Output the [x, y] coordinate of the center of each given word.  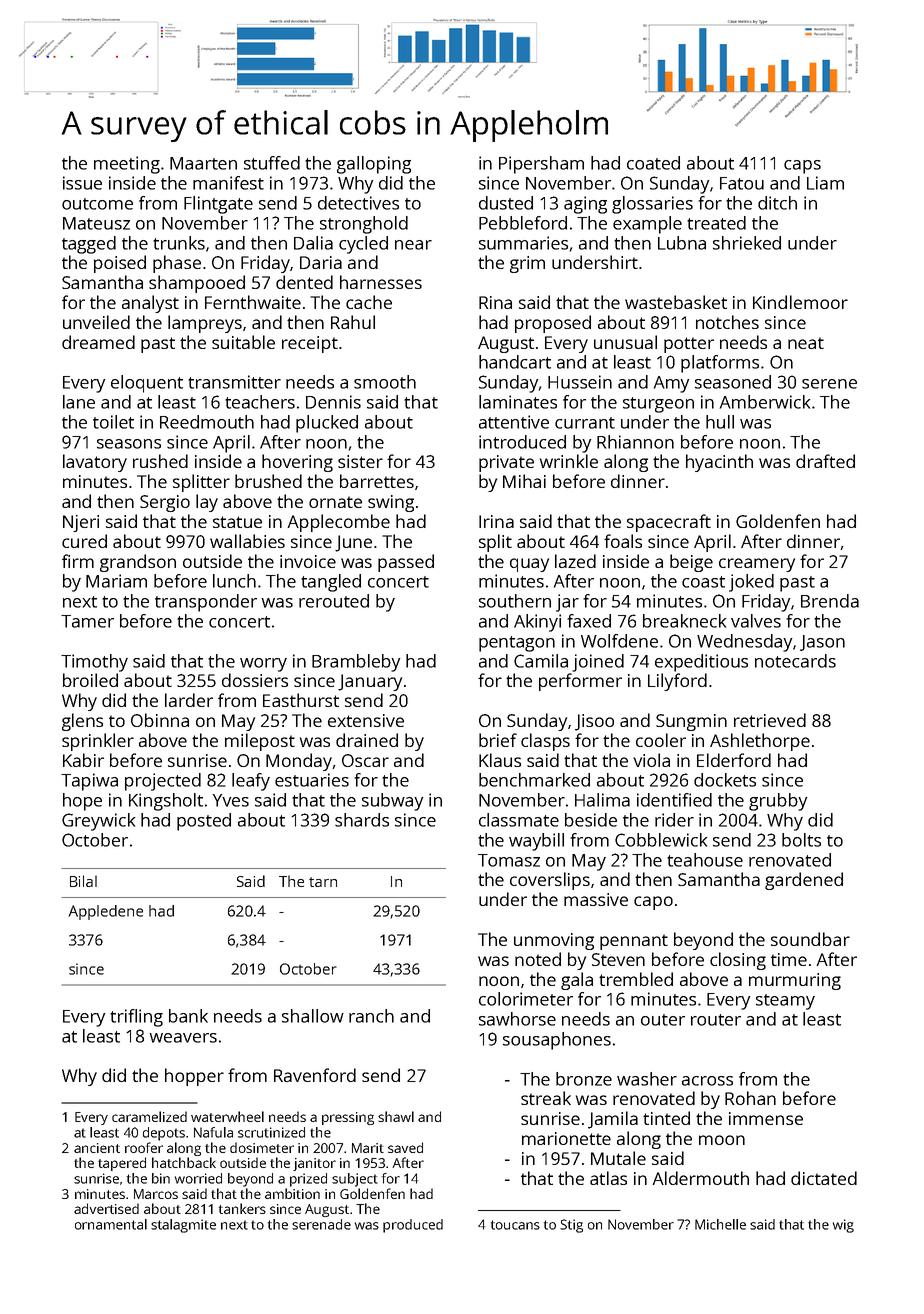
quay [529, 565]
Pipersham [541, 165]
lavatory [95, 463]
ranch [371, 1016]
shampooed [197, 284]
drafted [825, 461]
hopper [194, 1077]
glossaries [652, 205]
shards [362, 820]
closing [738, 961]
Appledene [106, 912]
